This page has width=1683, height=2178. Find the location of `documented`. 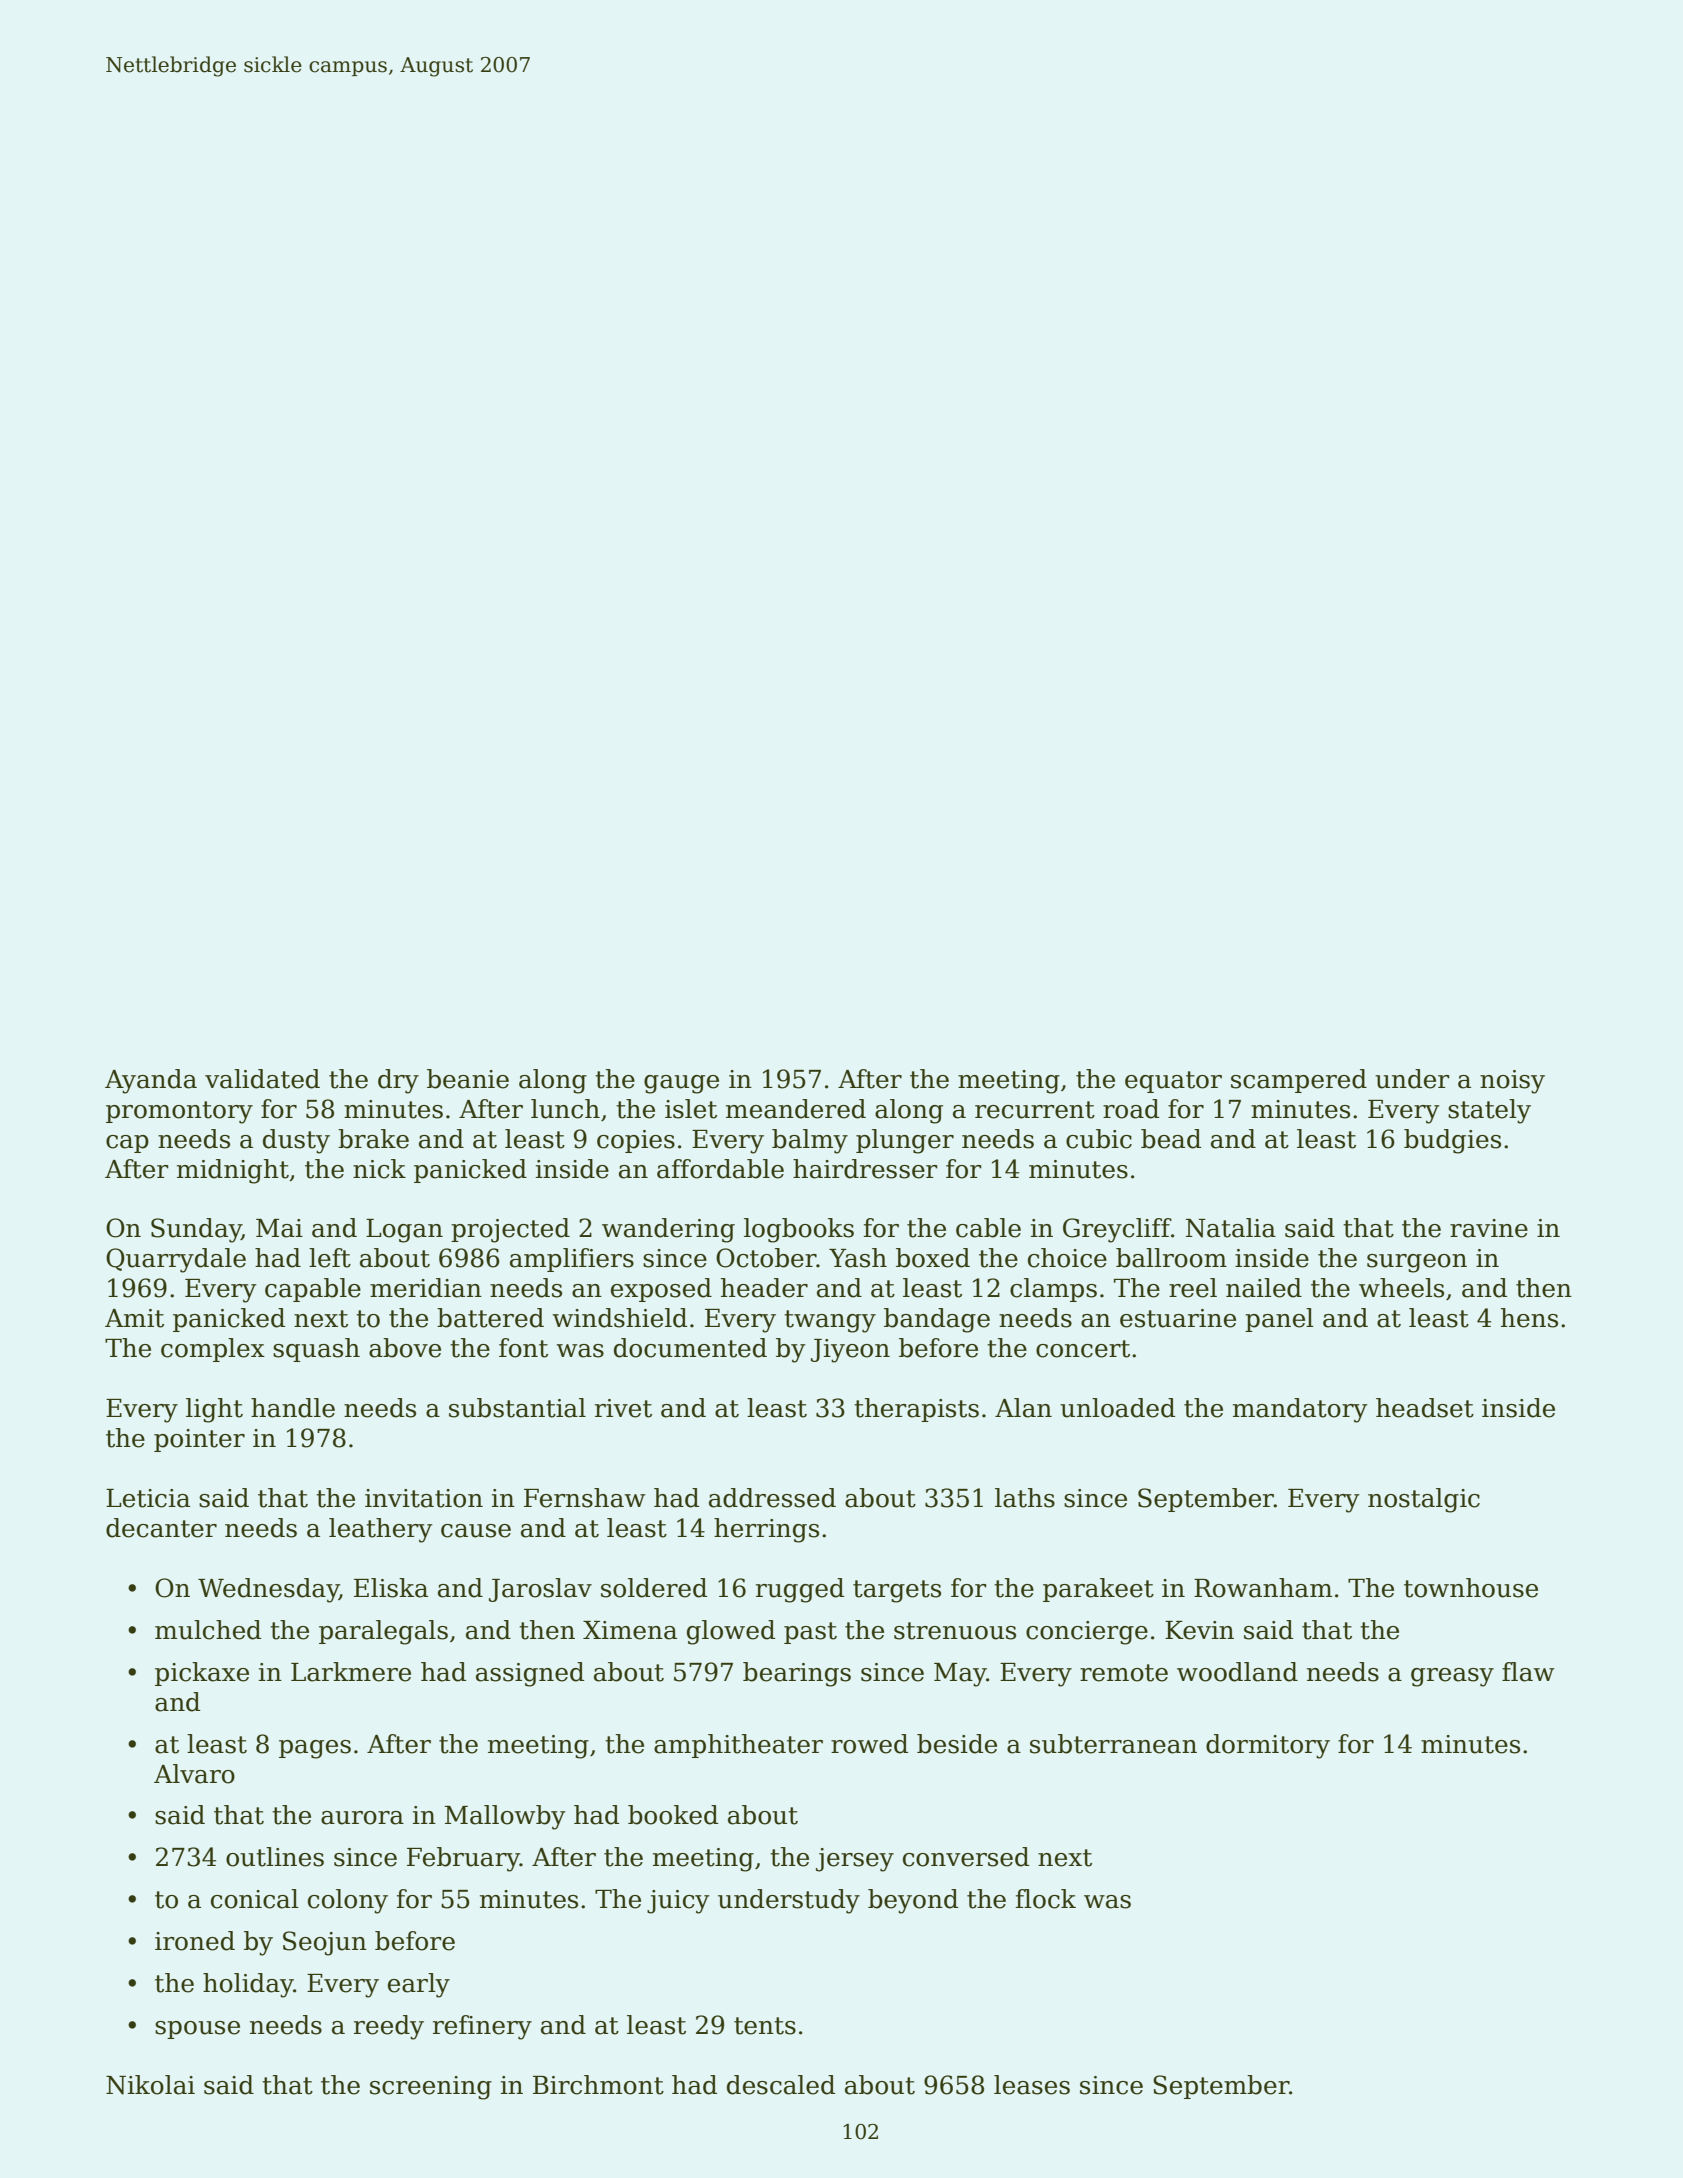

documented is located at coordinates (690, 1348).
